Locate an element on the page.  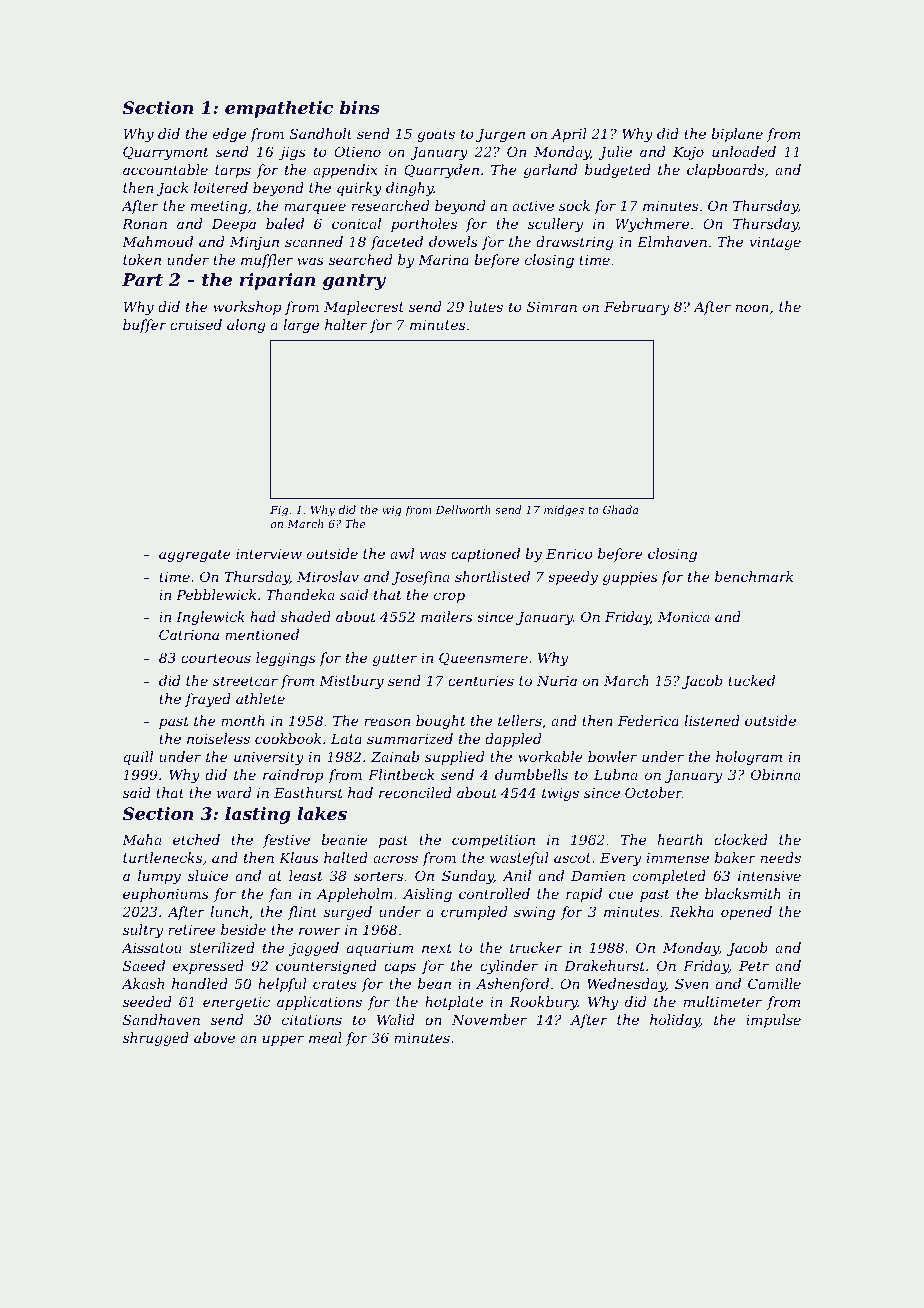
edge is located at coordinates (229, 135).
